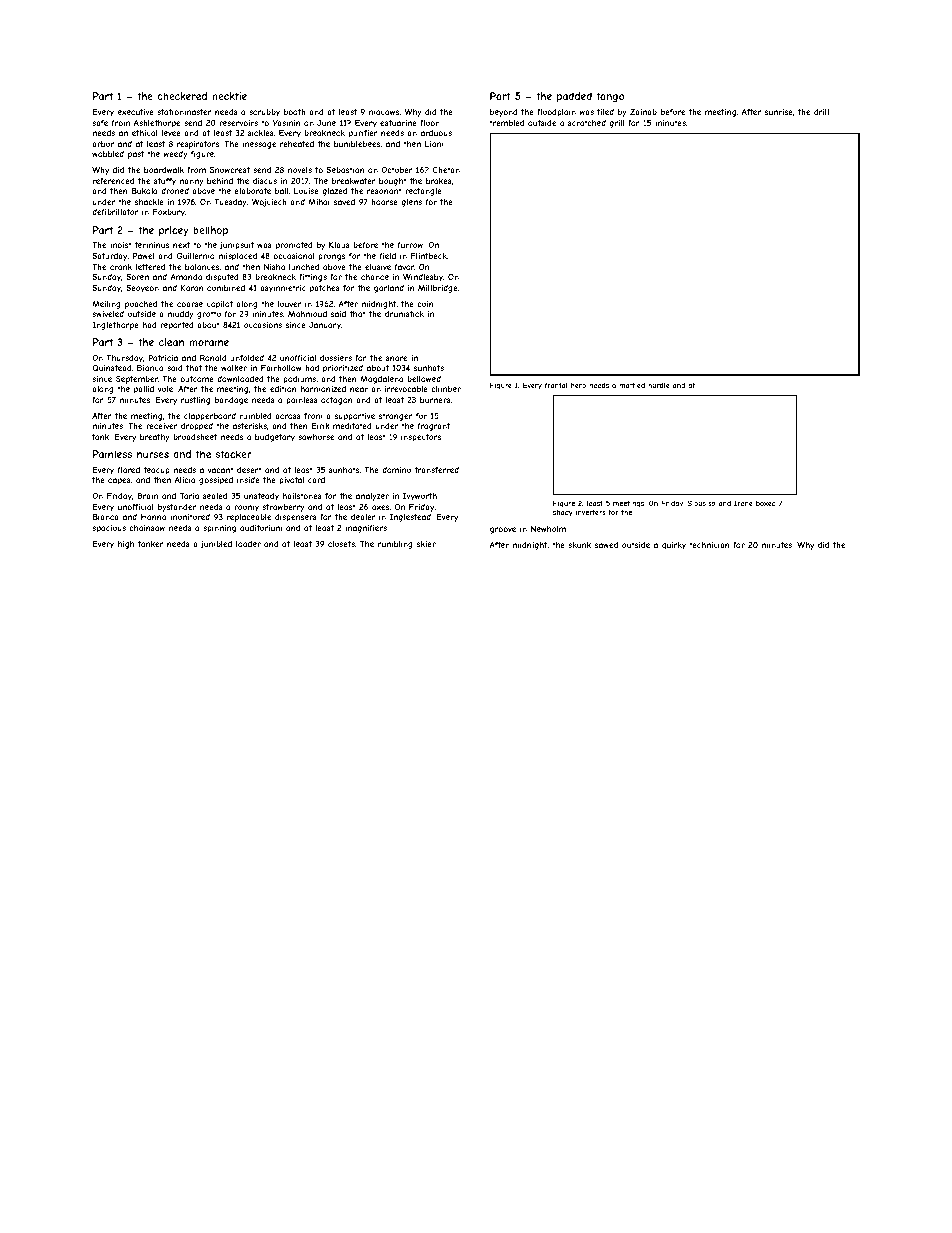 This screenshot has width=952, height=1233. I want to click on drumstick, so click(404, 314).
